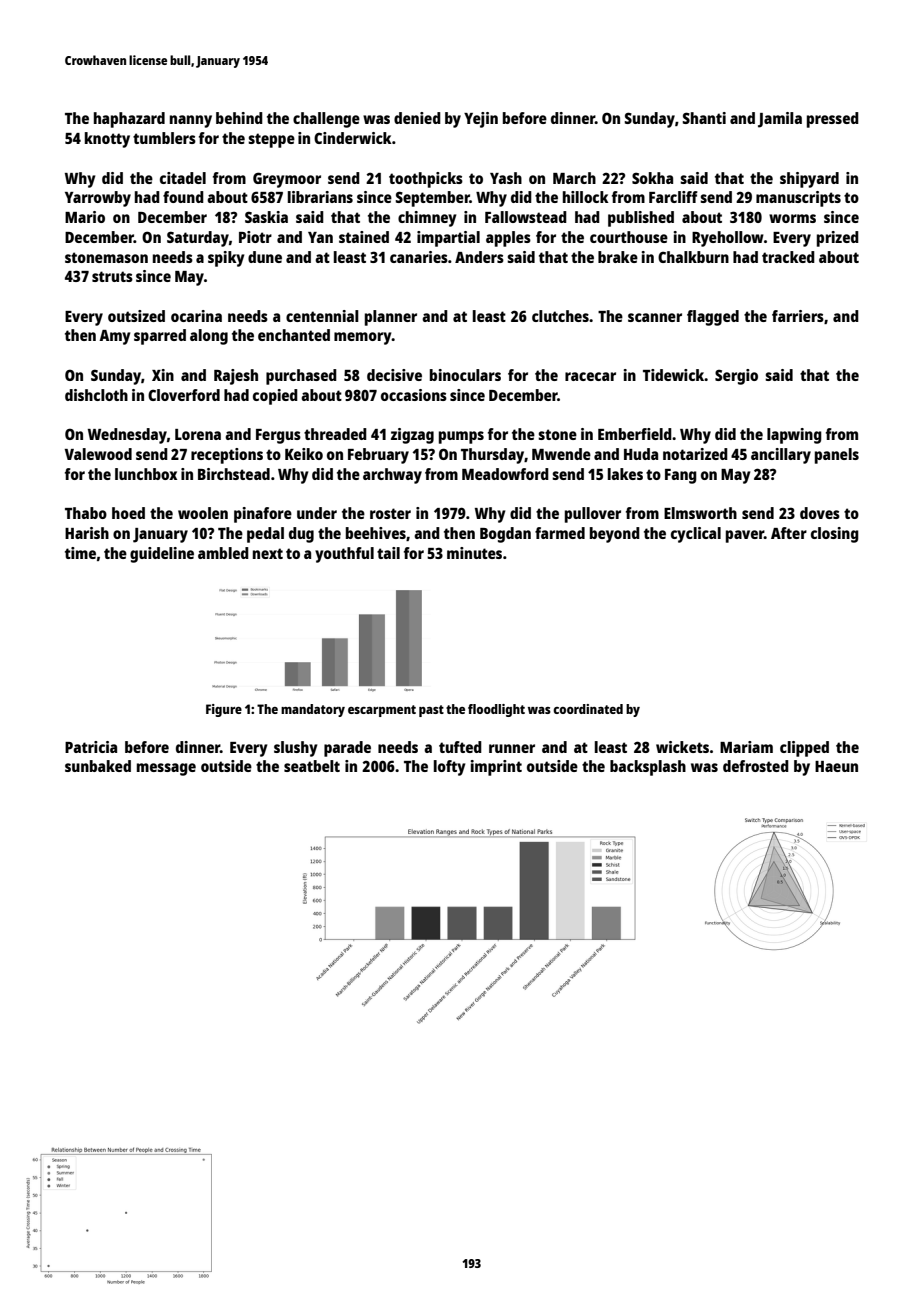 The image size is (924, 1308). Describe the element at coordinates (114, 337) in the screenshot. I see `Amy` at that location.
